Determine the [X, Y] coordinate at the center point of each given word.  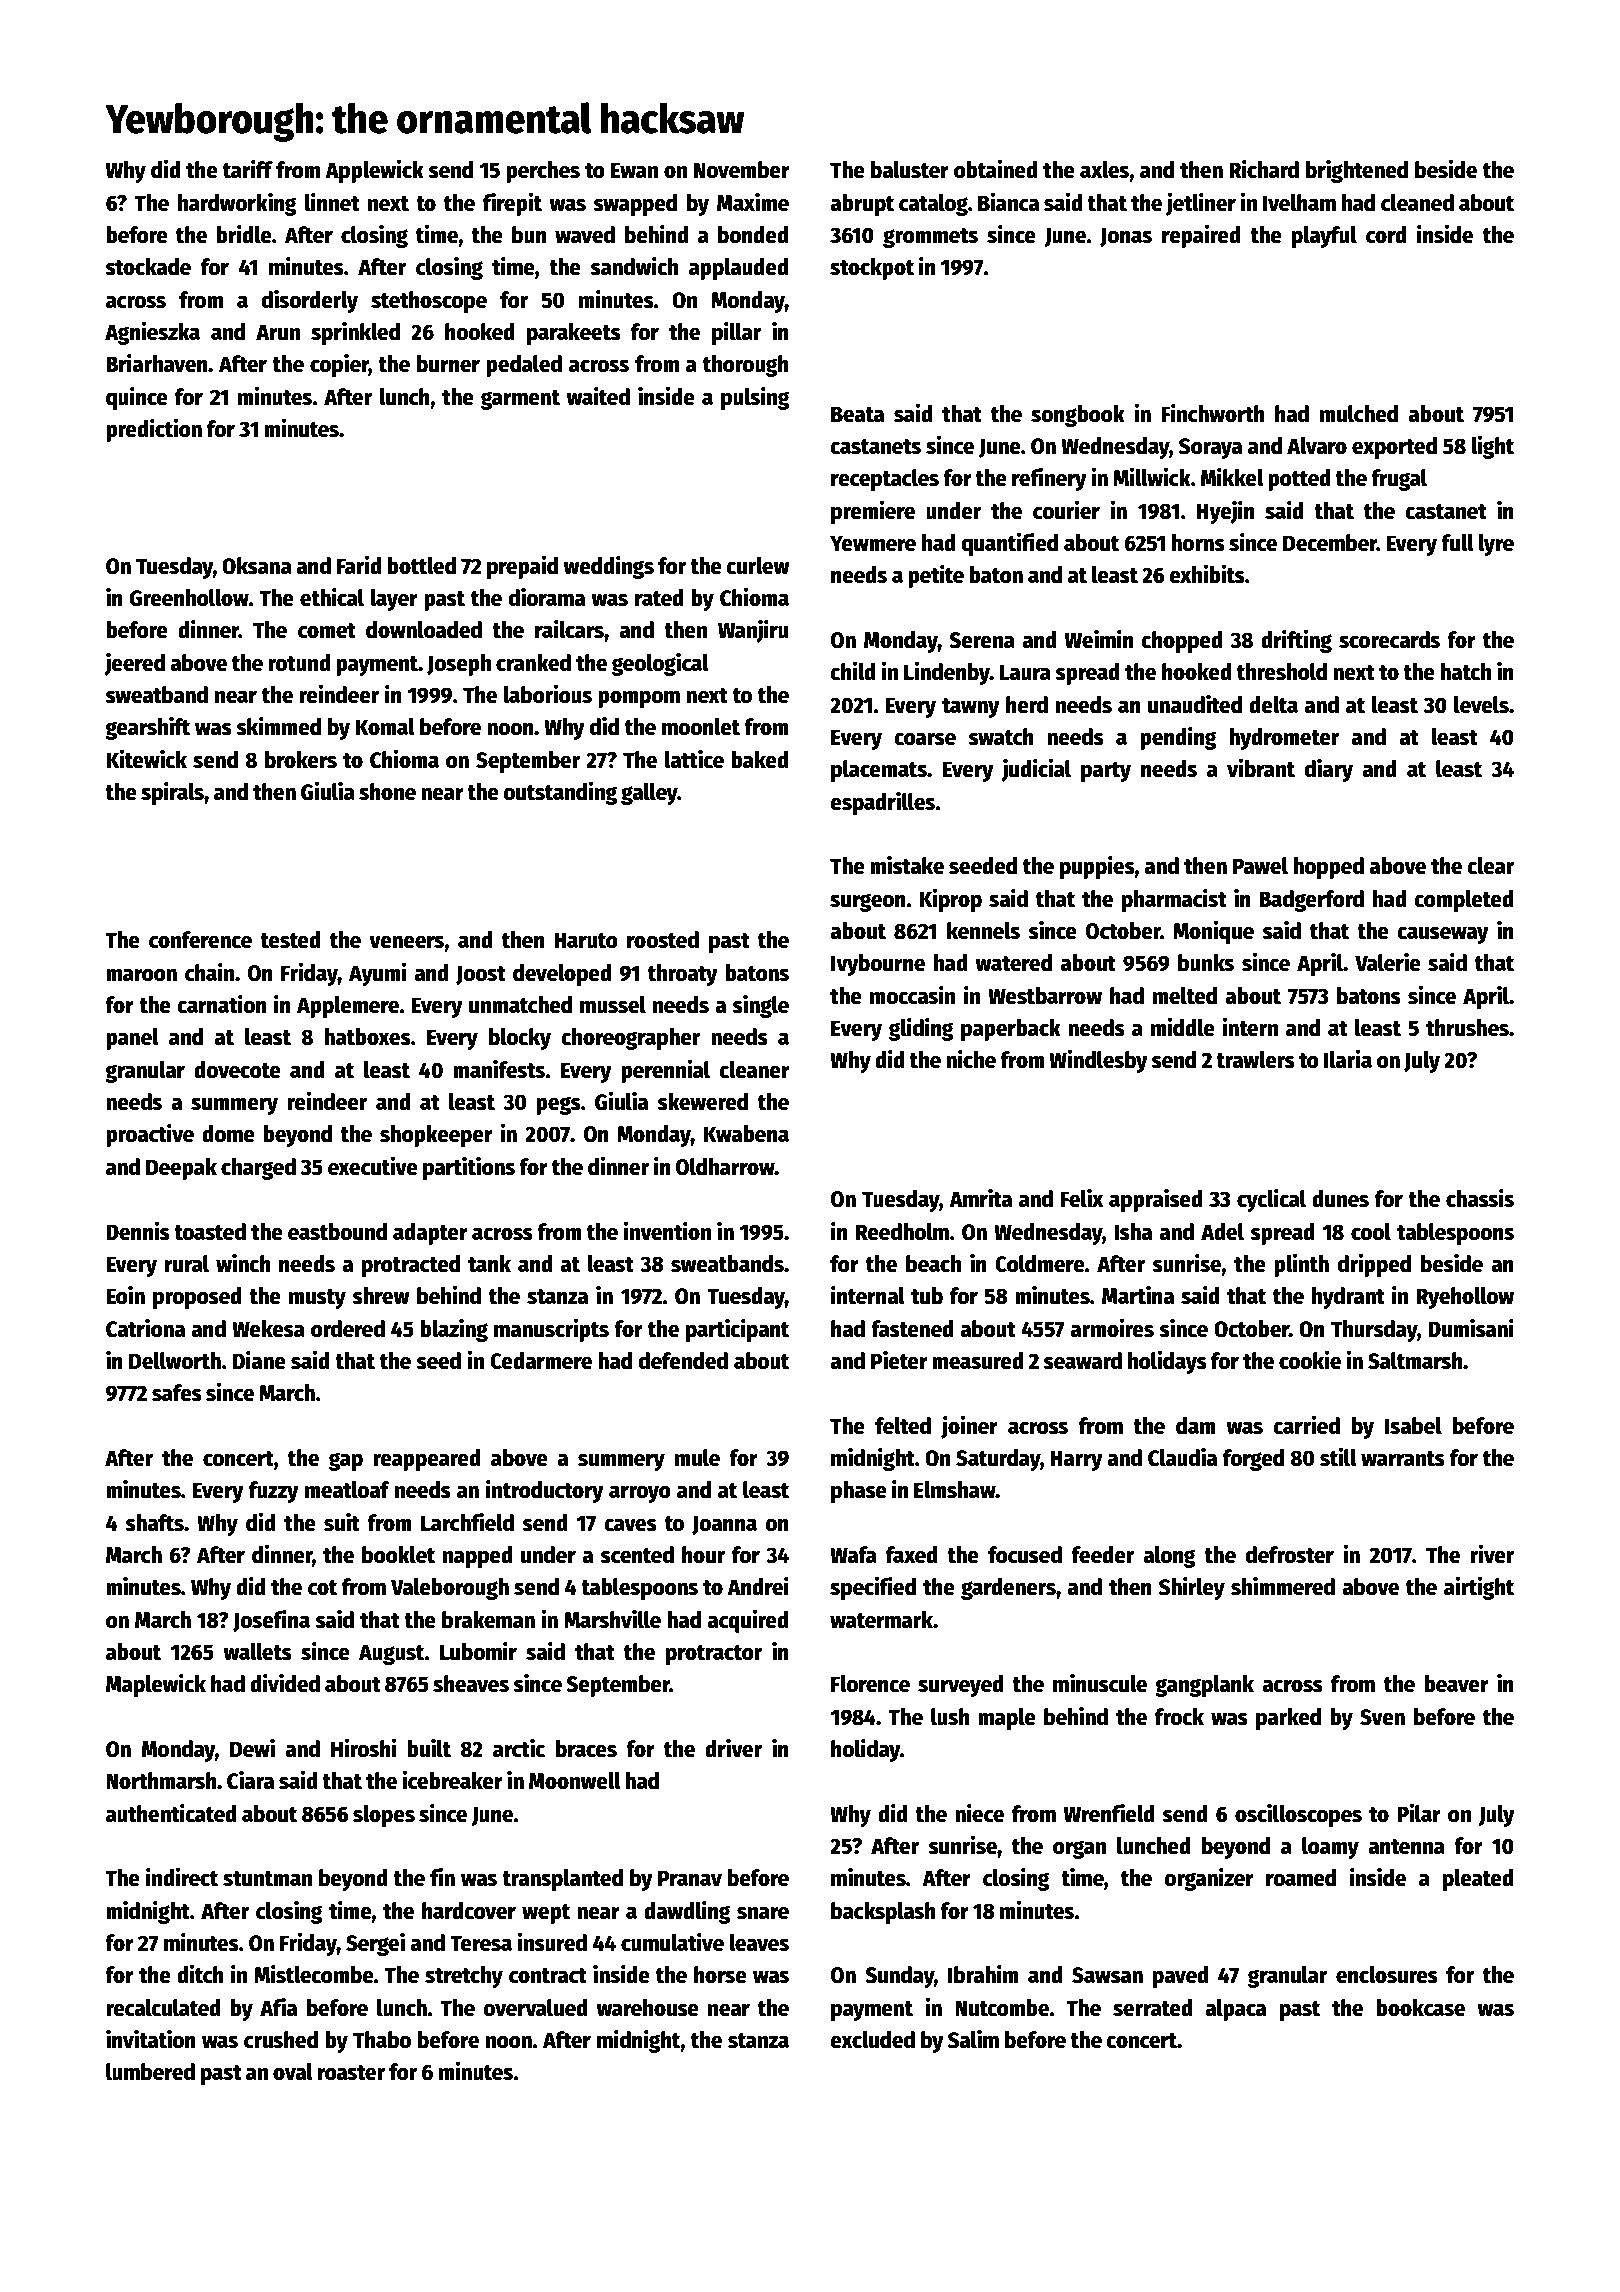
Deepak [181, 1169]
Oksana [257, 566]
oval [293, 2072]
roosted [663, 940]
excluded [872, 2040]
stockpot [872, 269]
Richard [1264, 169]
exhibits [1207, 574]
